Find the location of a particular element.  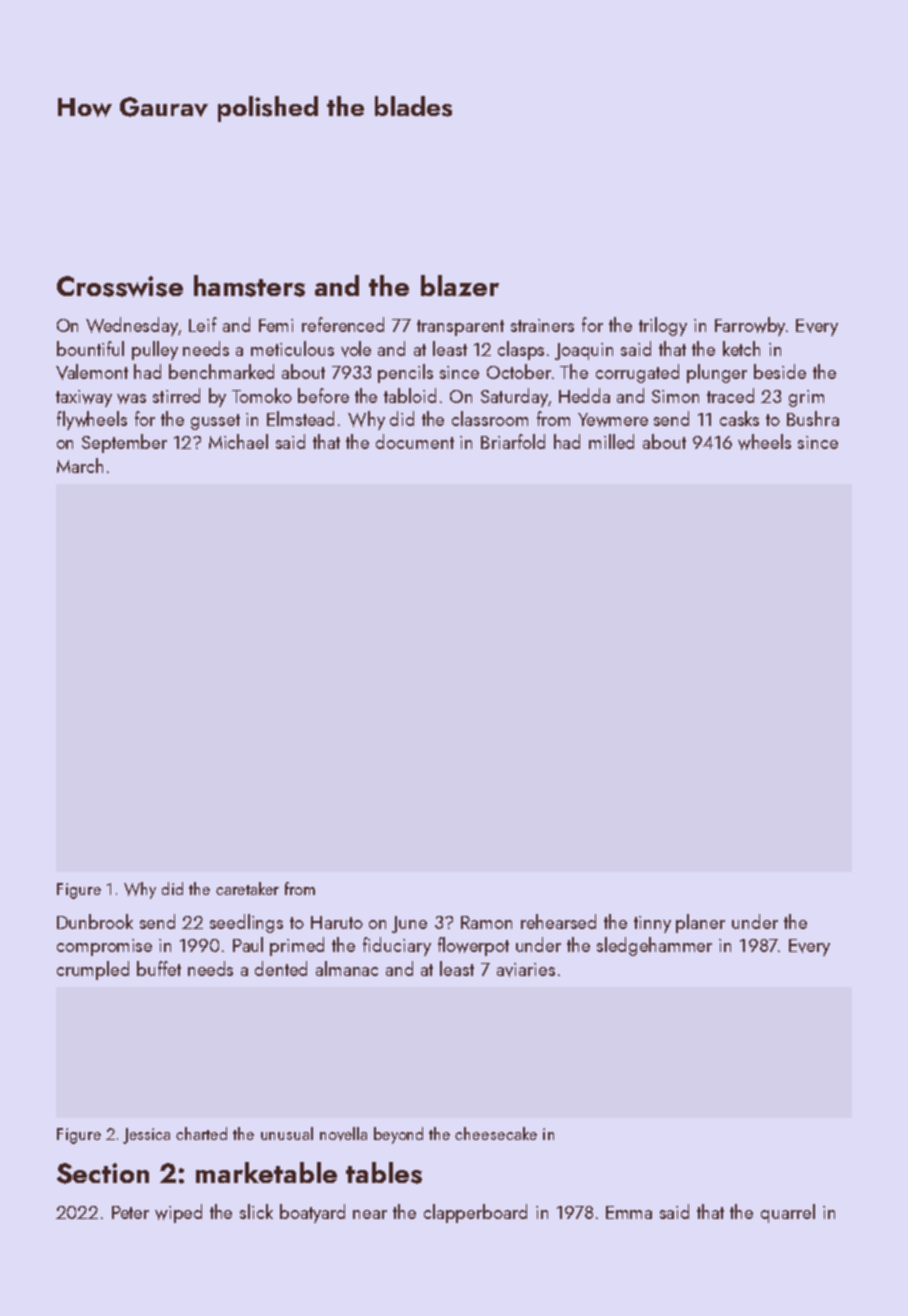

Farrowby is located at coordinates (750, 326).
